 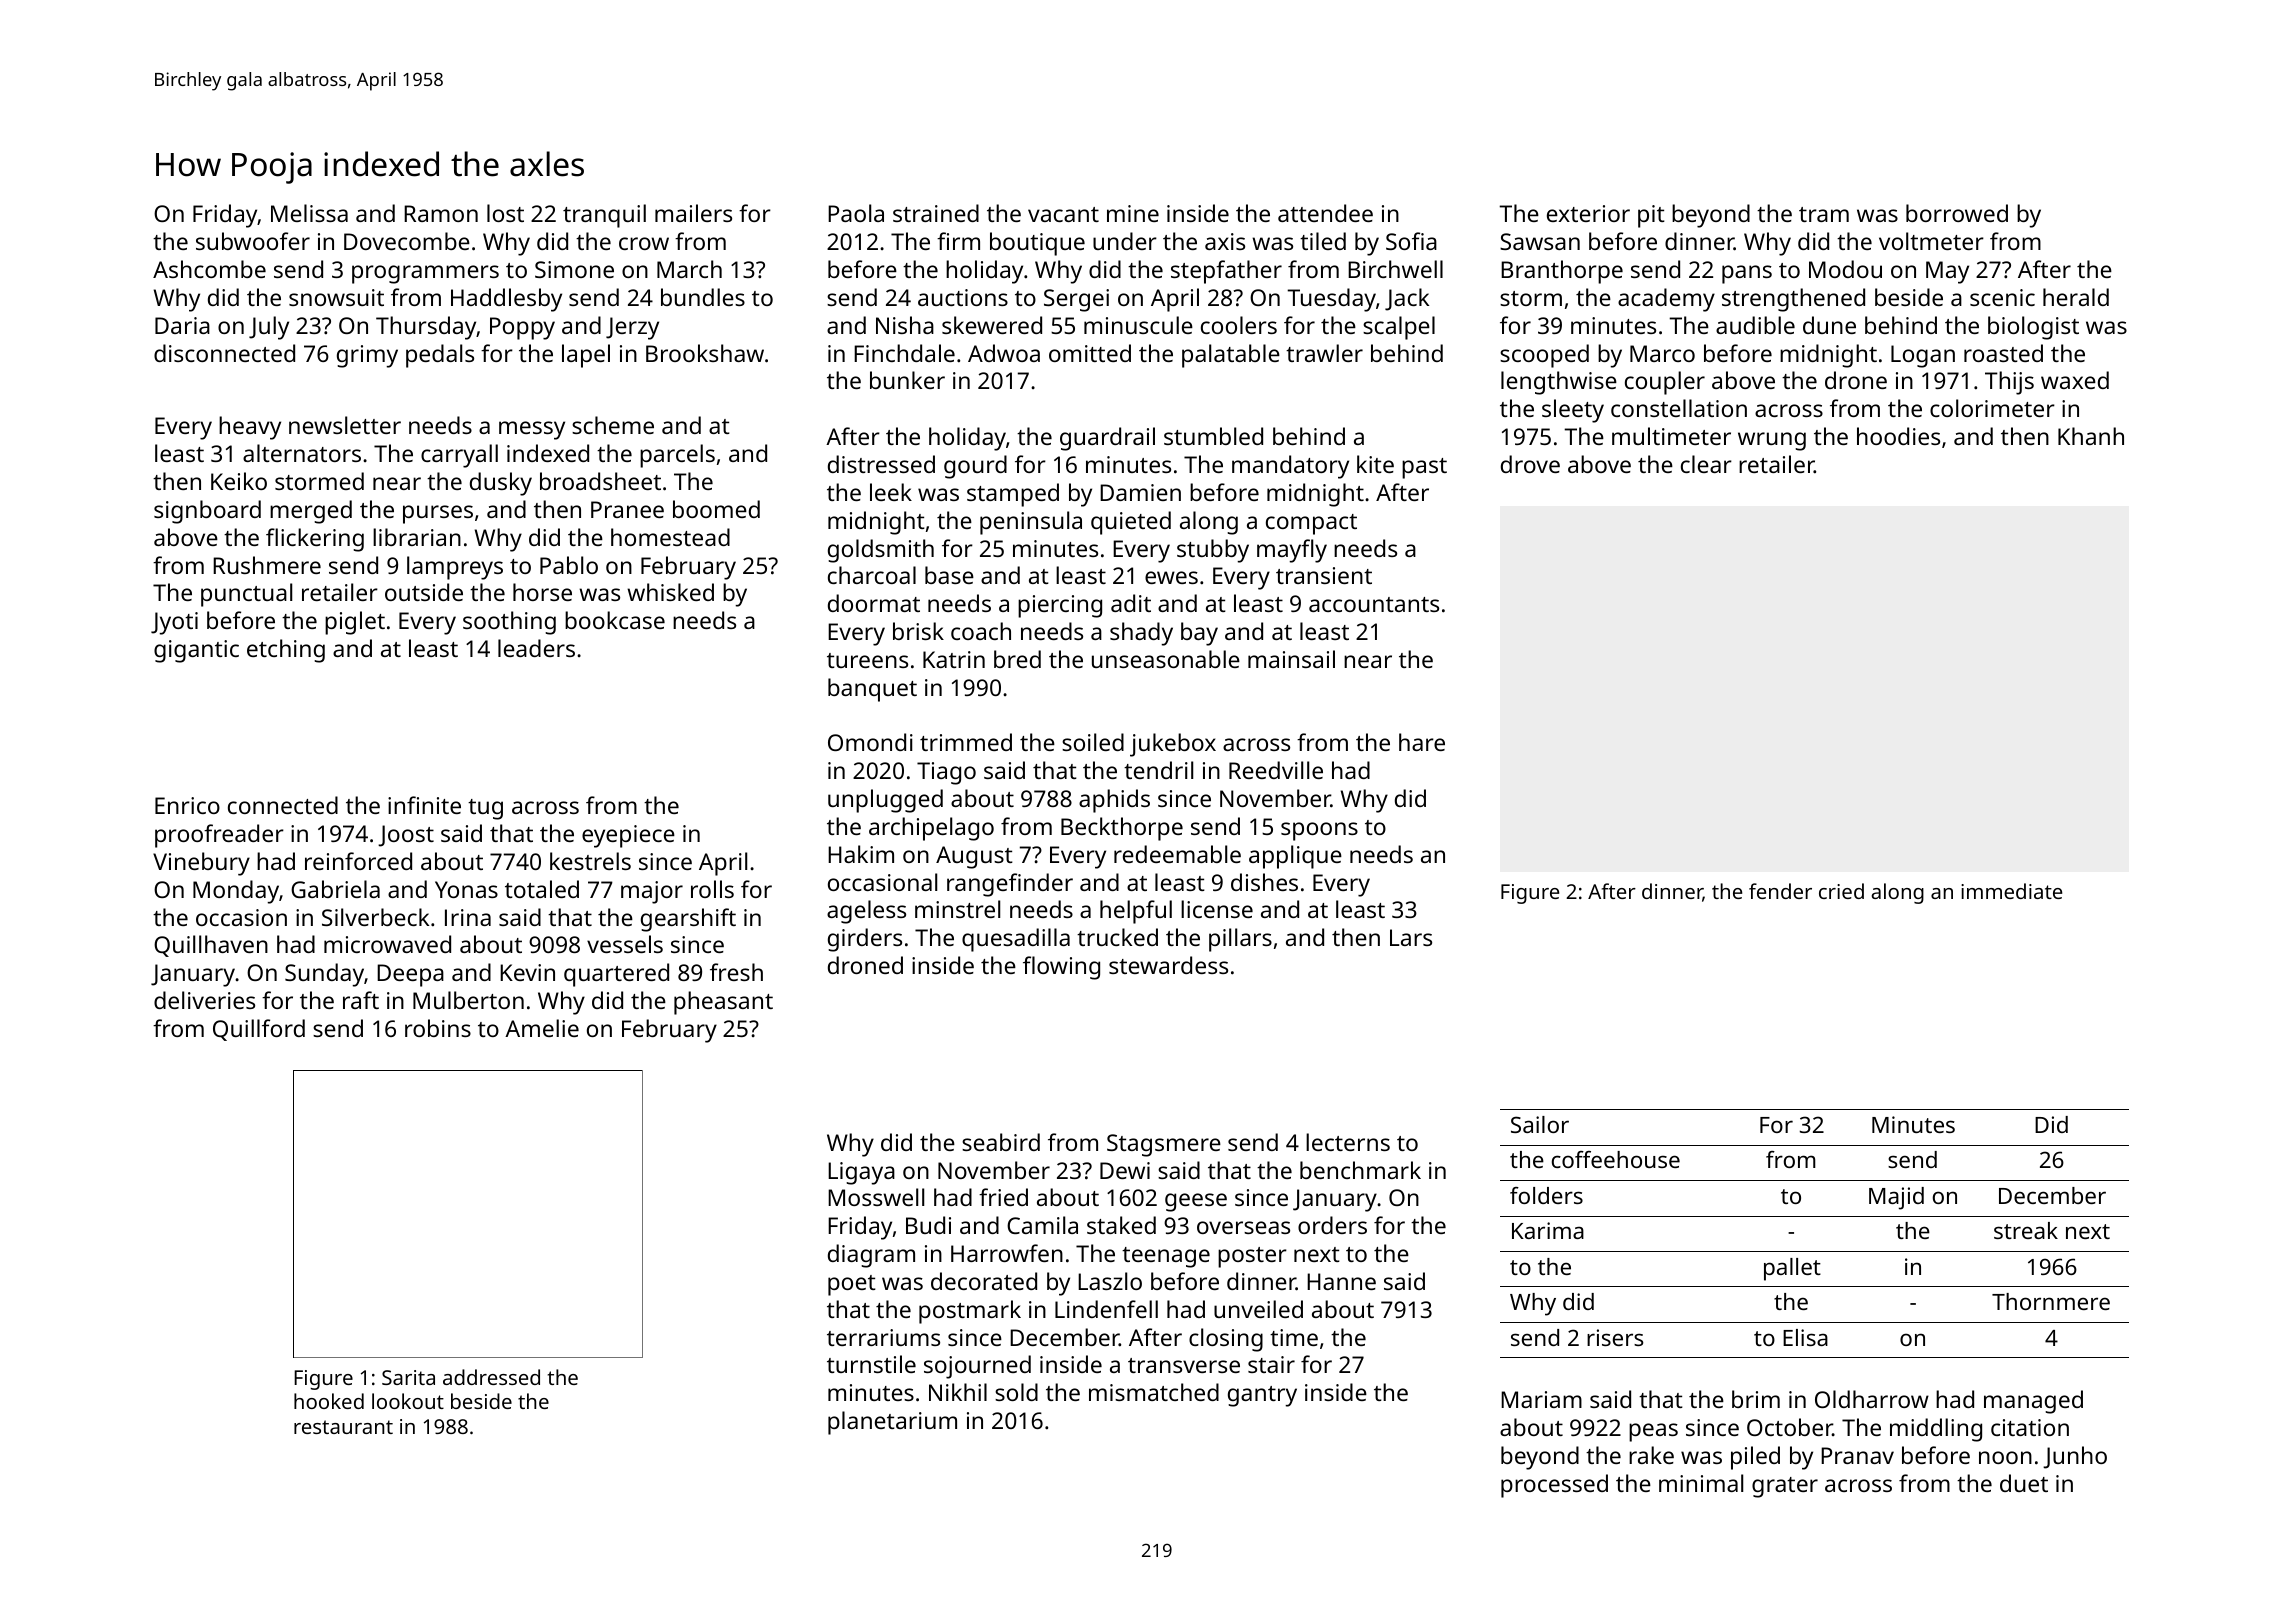 What do you see at coordinates (187, 805) in the page?
I see `Enrico` at bounding box center [187, 805].
